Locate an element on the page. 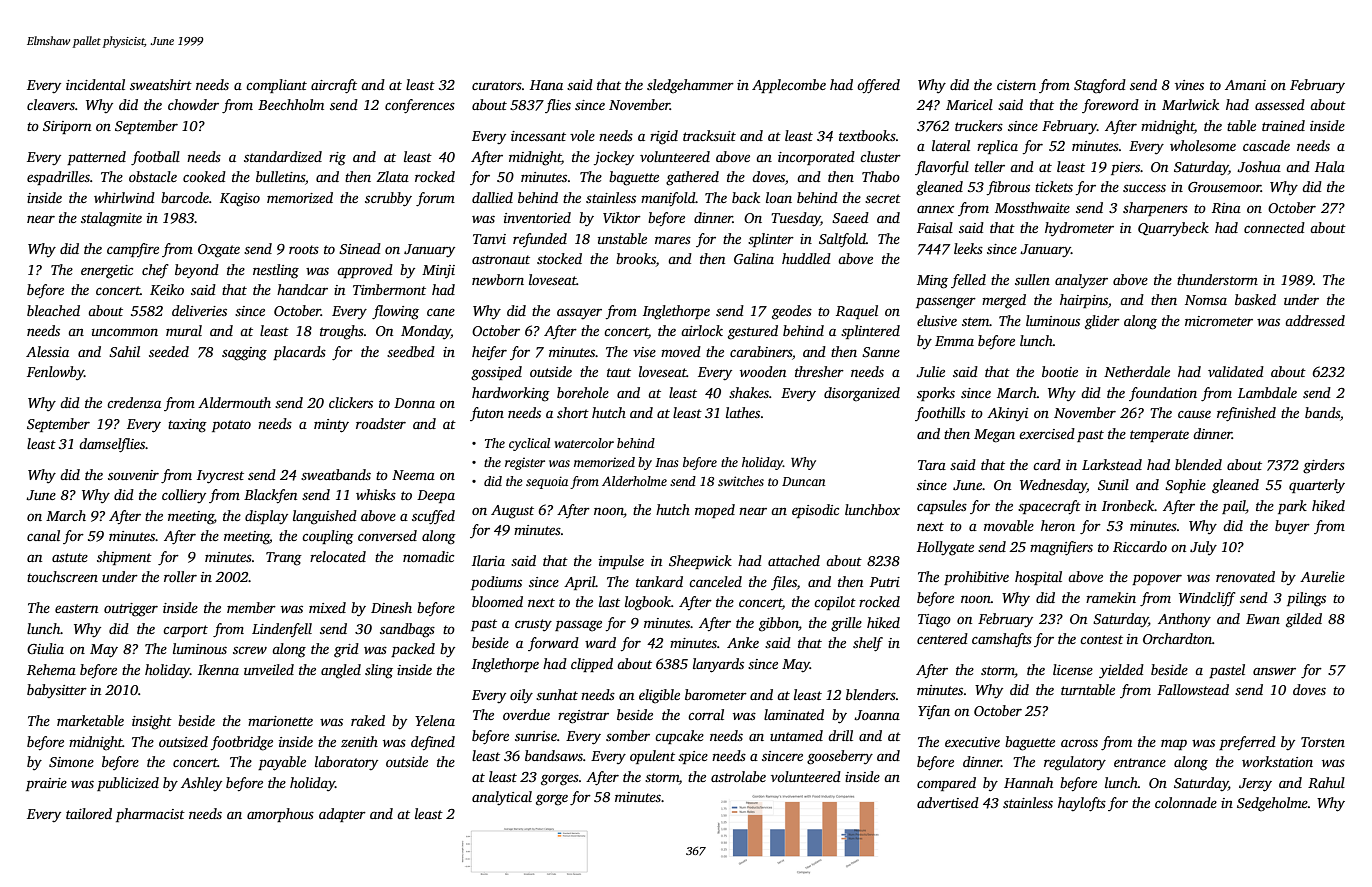  podiums is located at coordinates (496, 583).
